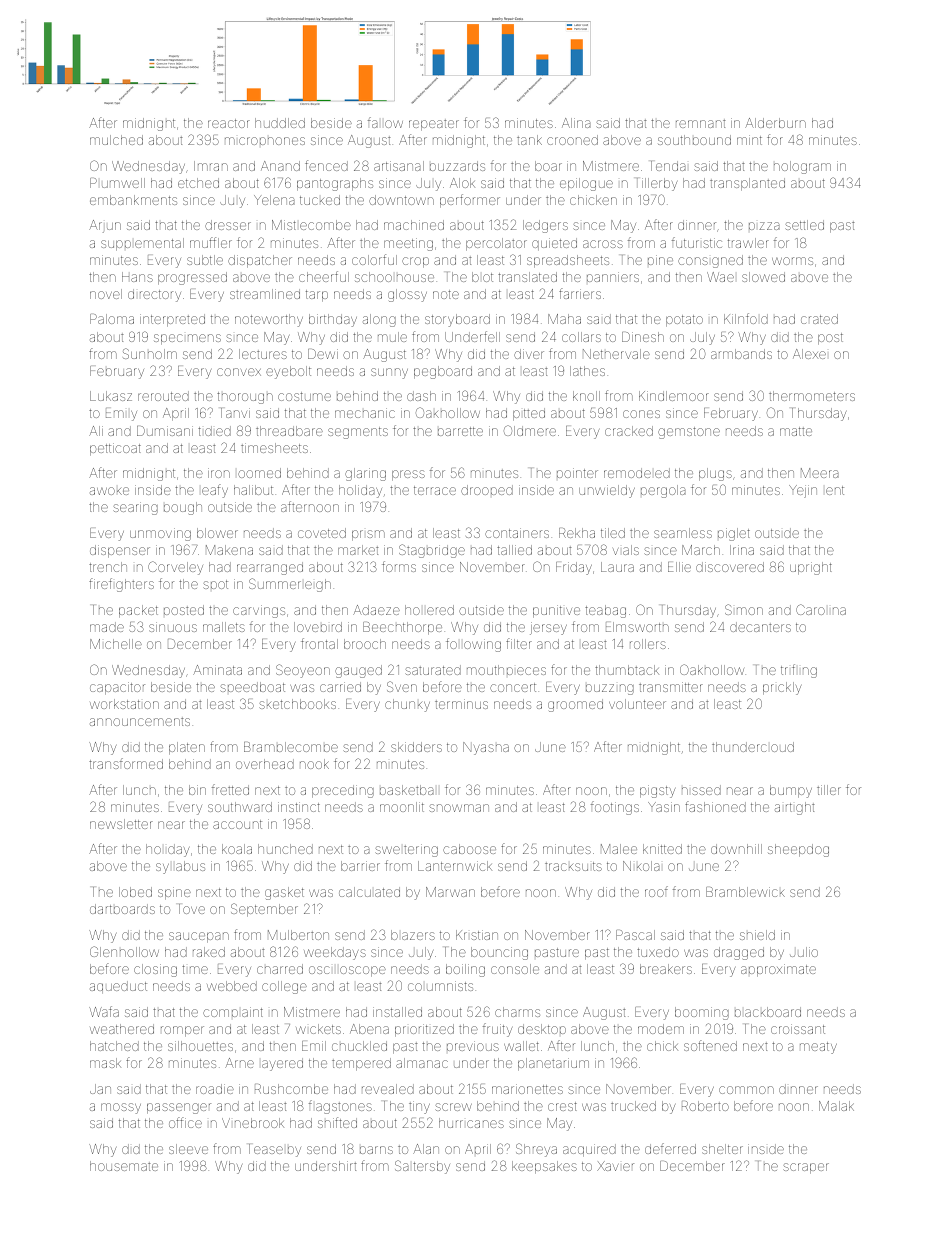  Describe the element at coordinates (517, 533) in the screenshot. I see `containers` at that location.
